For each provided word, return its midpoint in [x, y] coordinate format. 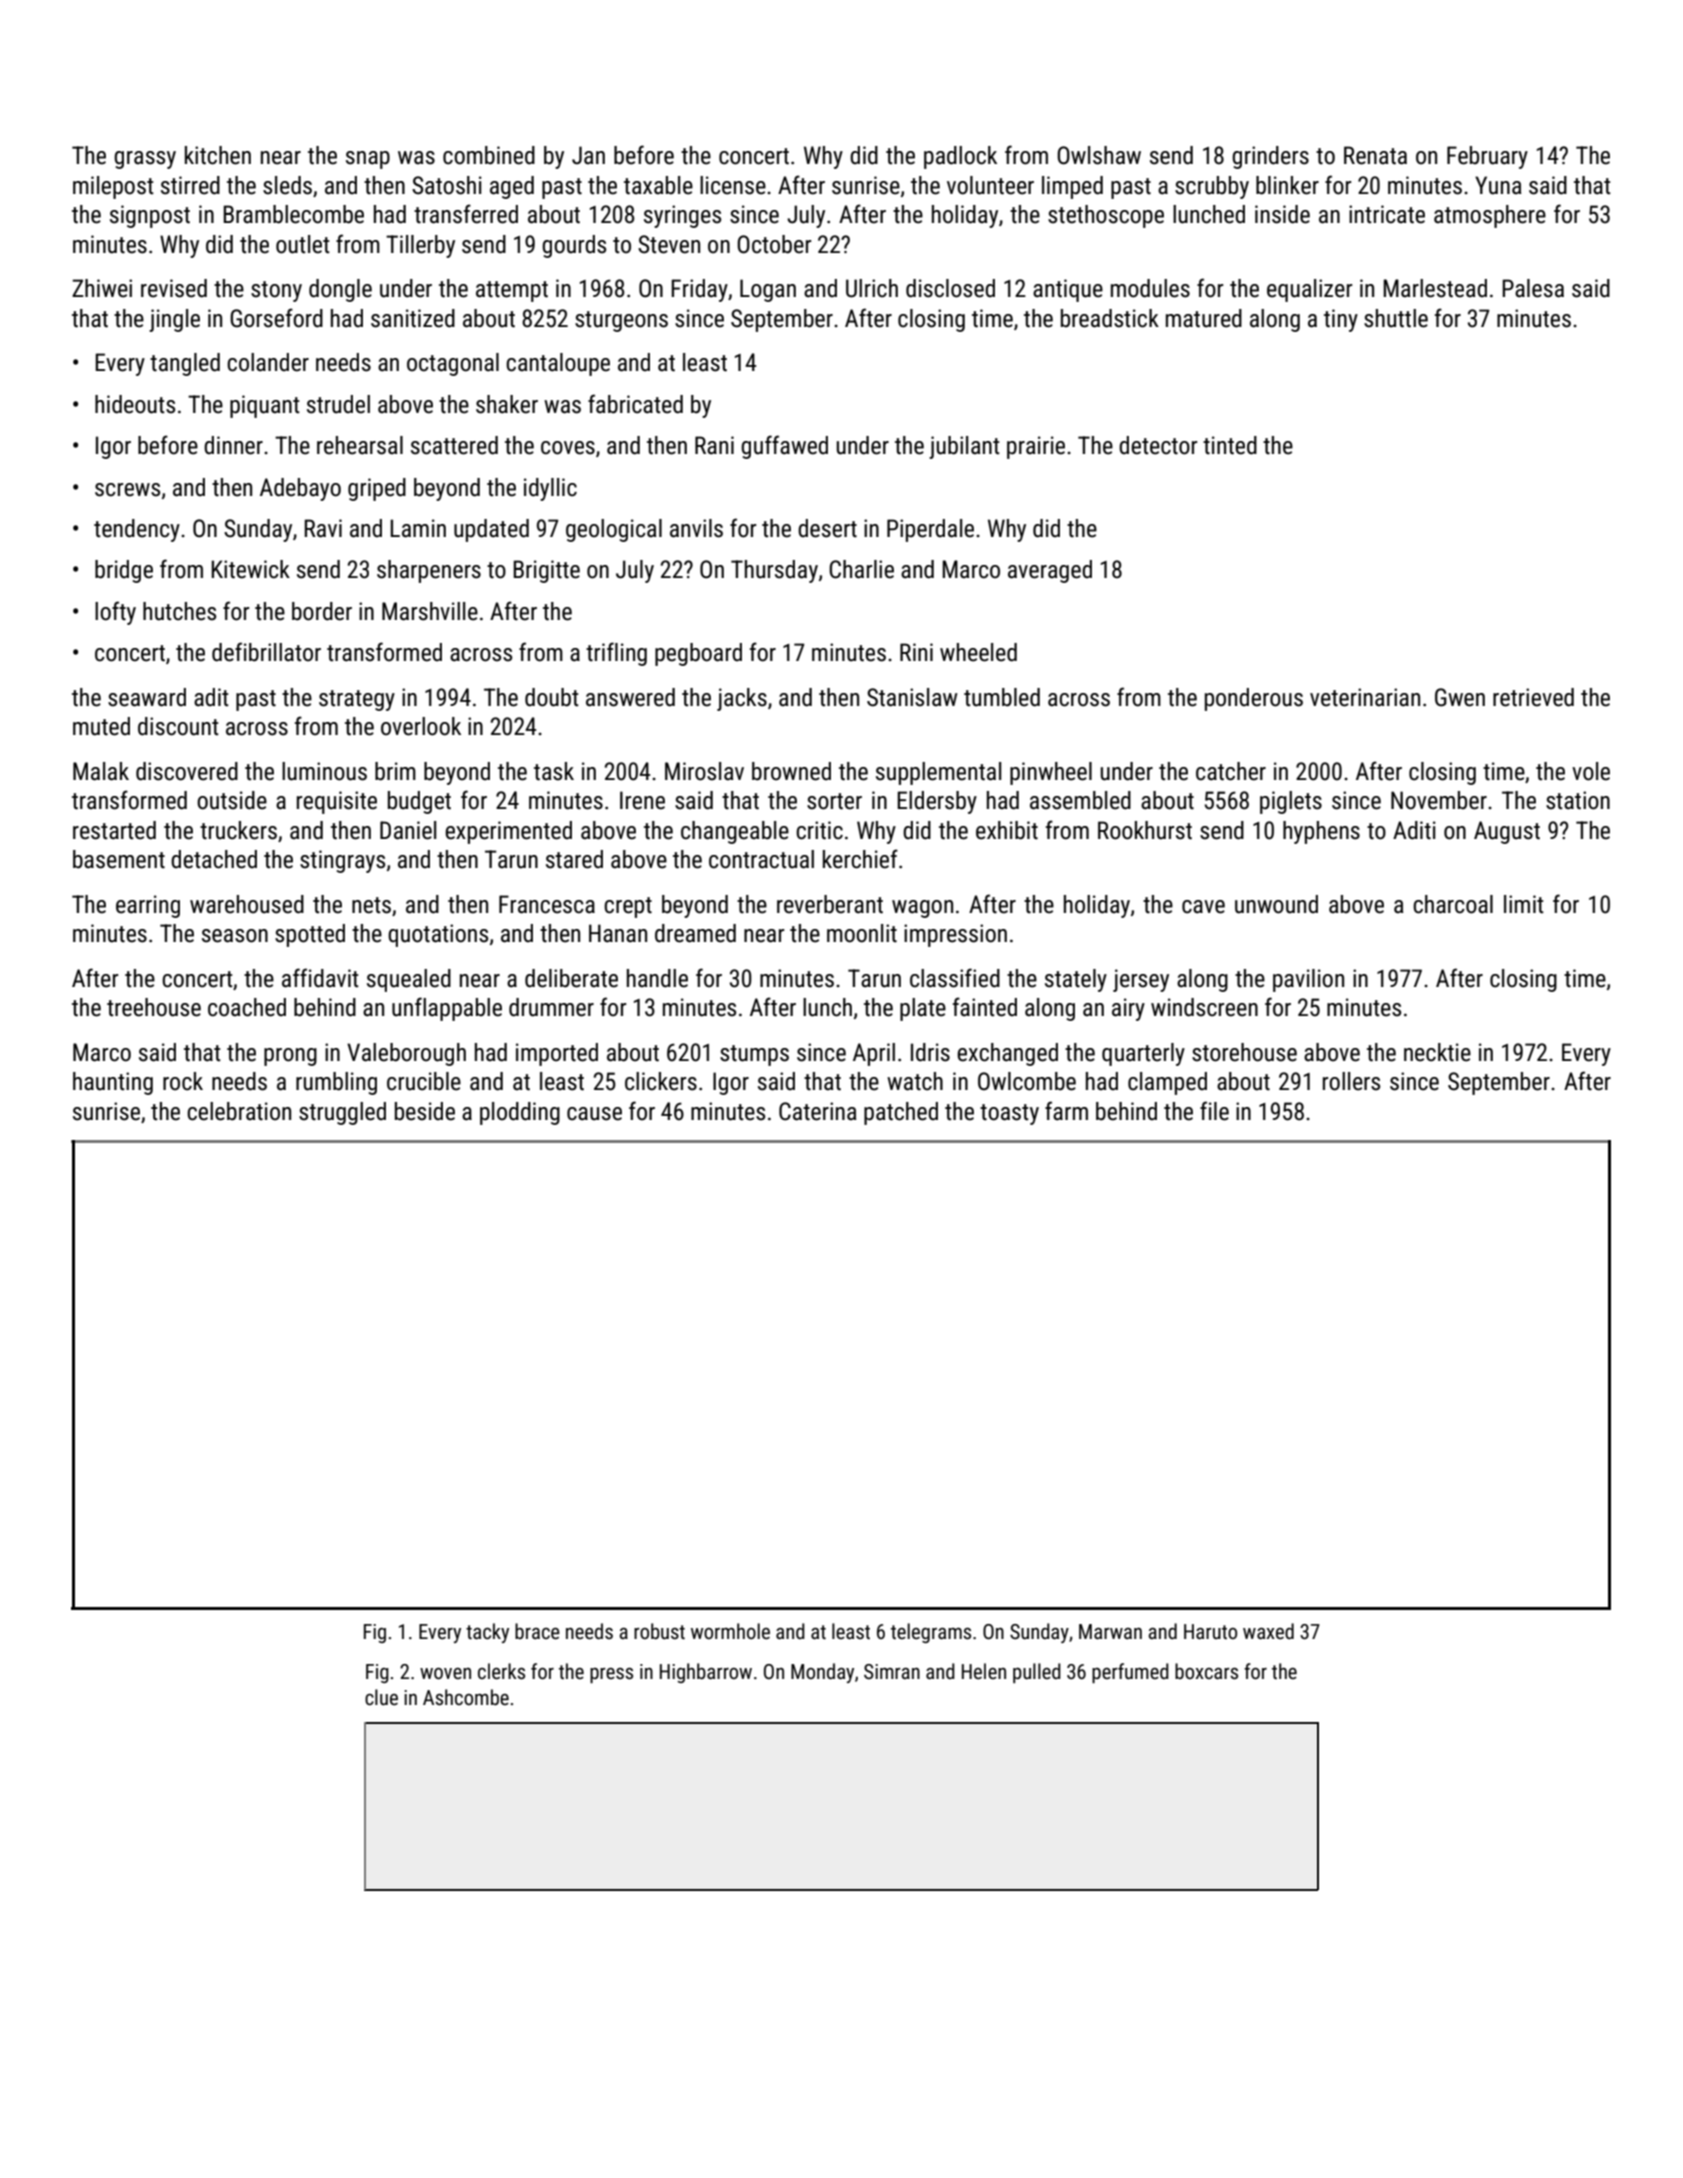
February [1487, 157]
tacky [487, 1633]
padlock [960, 157]
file [1214, 1111]
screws [127, 490]
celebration [239, 1111]
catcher [1231, 771]
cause [594, 1114]
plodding [520, 1113]
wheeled [978, 652]
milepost [113, 187]
